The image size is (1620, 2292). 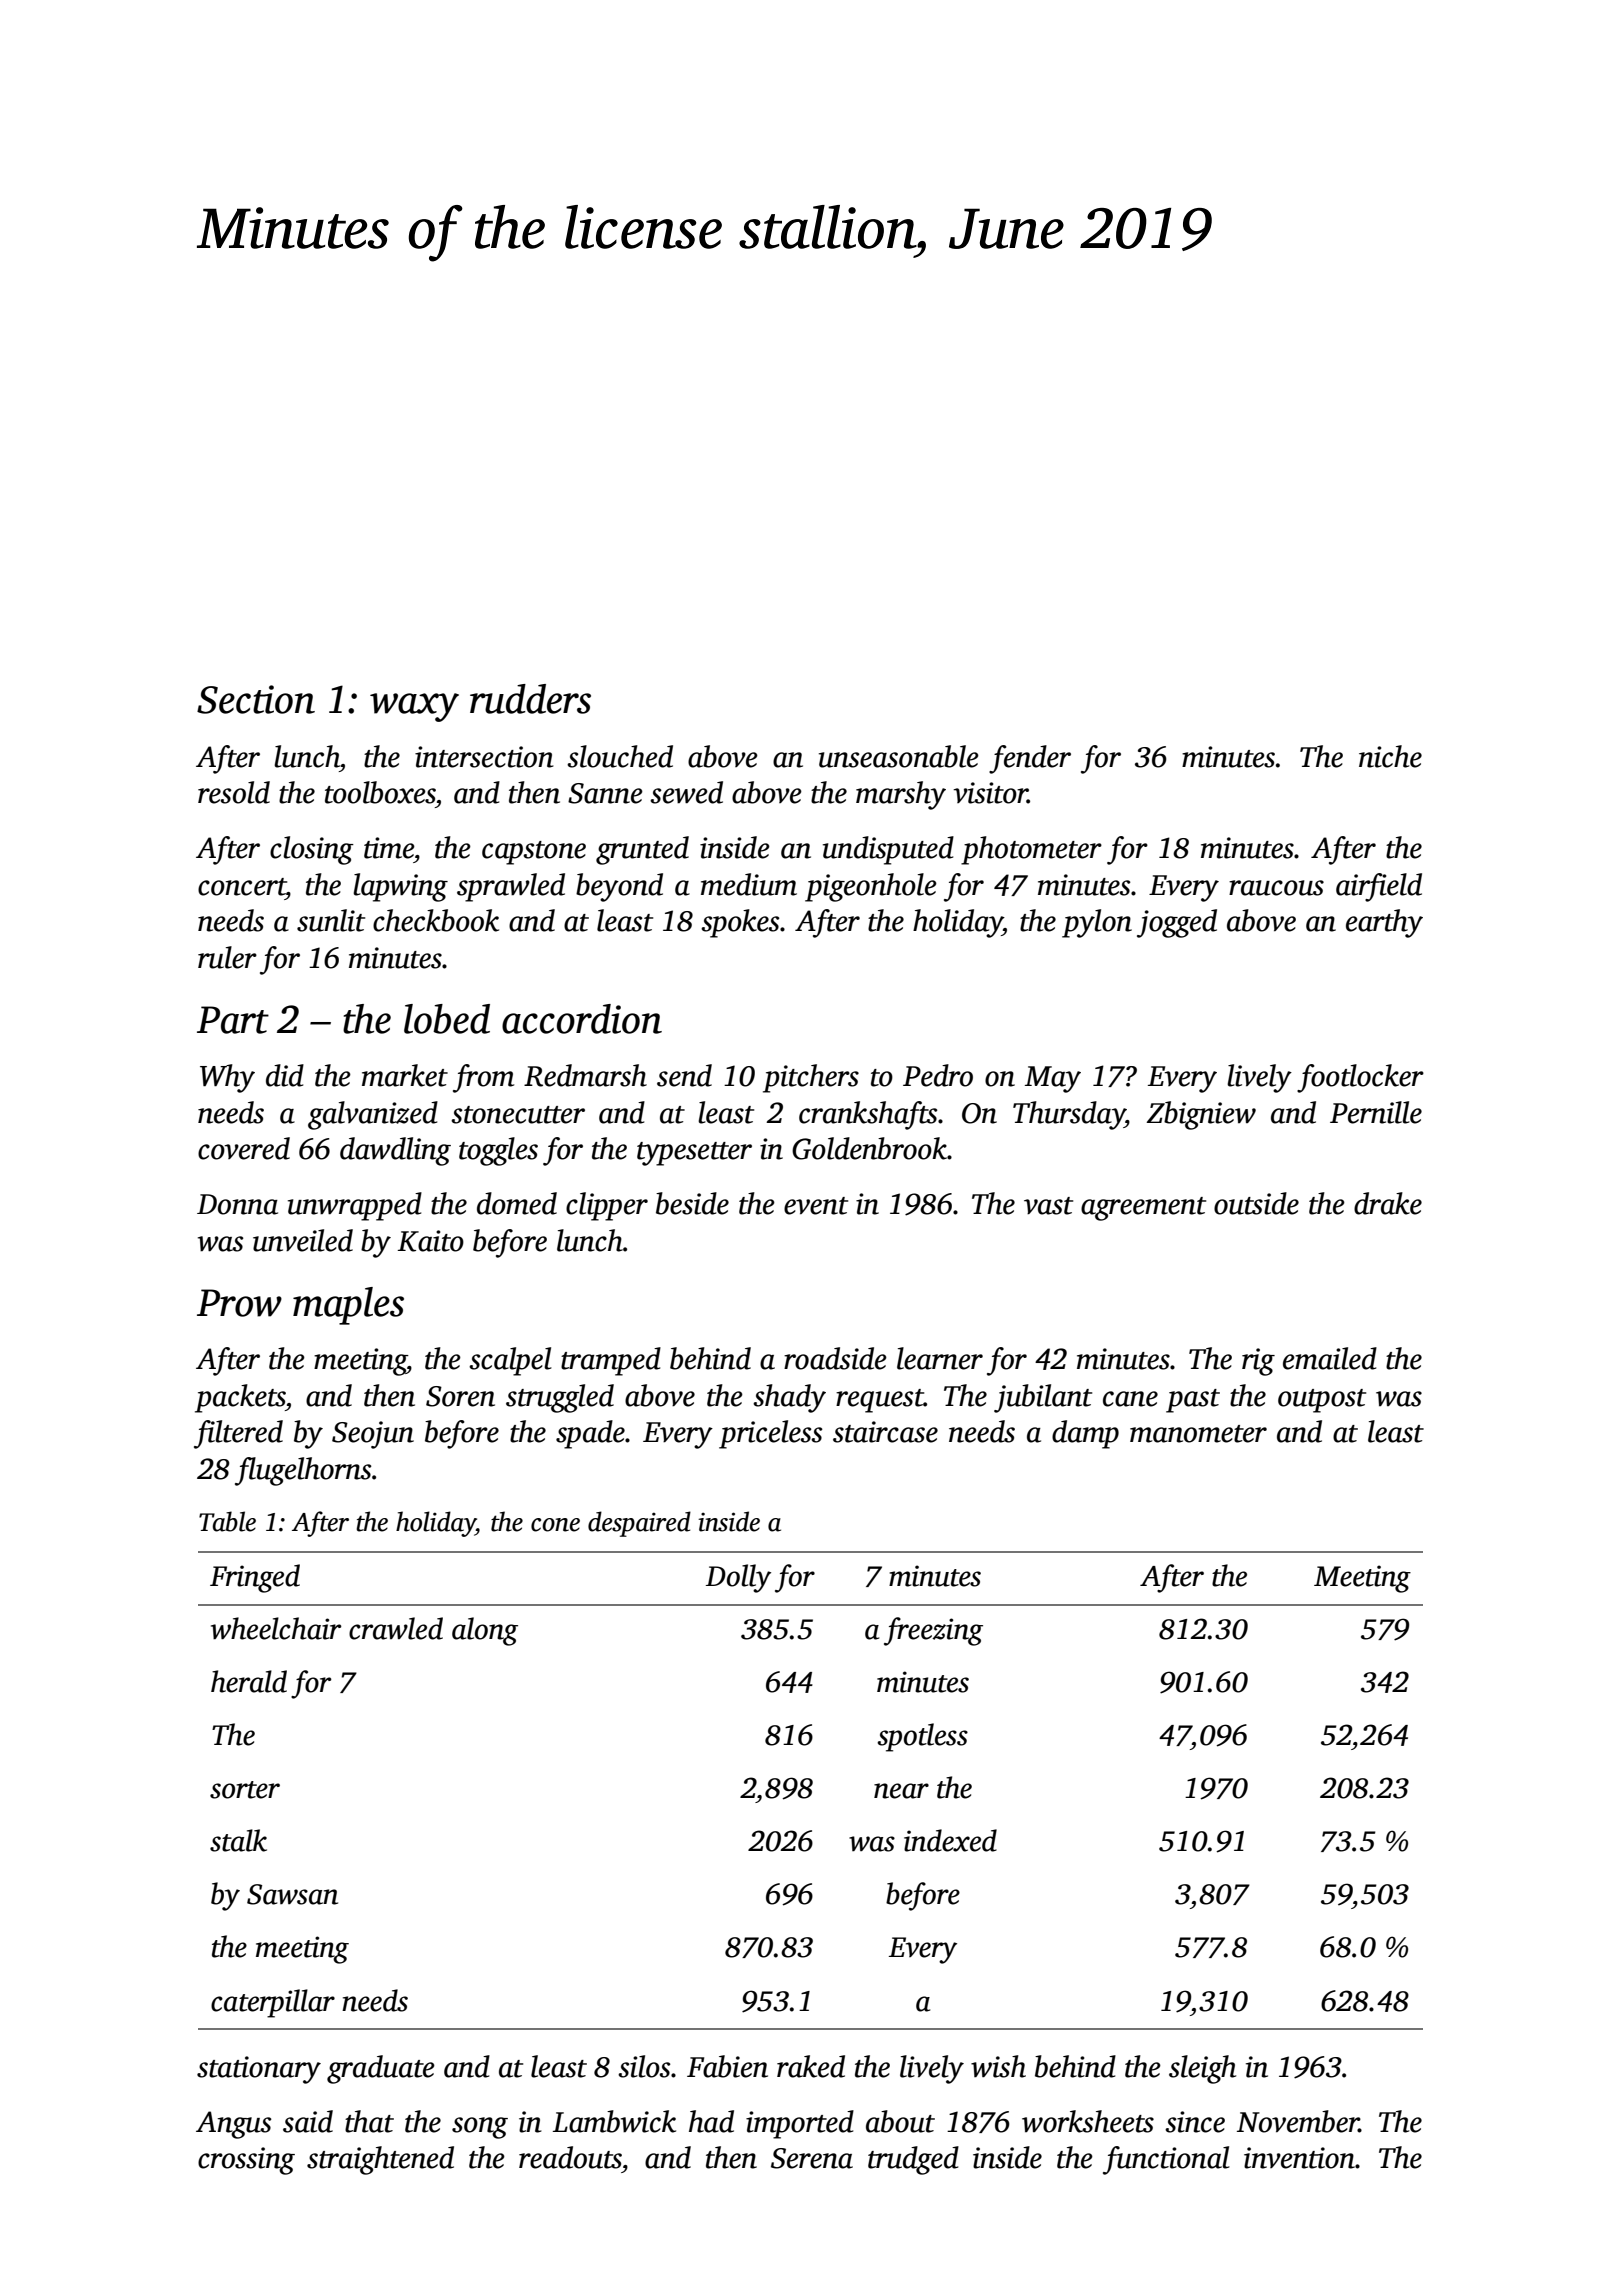 What do you see at coordinates (1198, 1434) in the image?
I see `manometer` at bounding box center [1198, 1434].
